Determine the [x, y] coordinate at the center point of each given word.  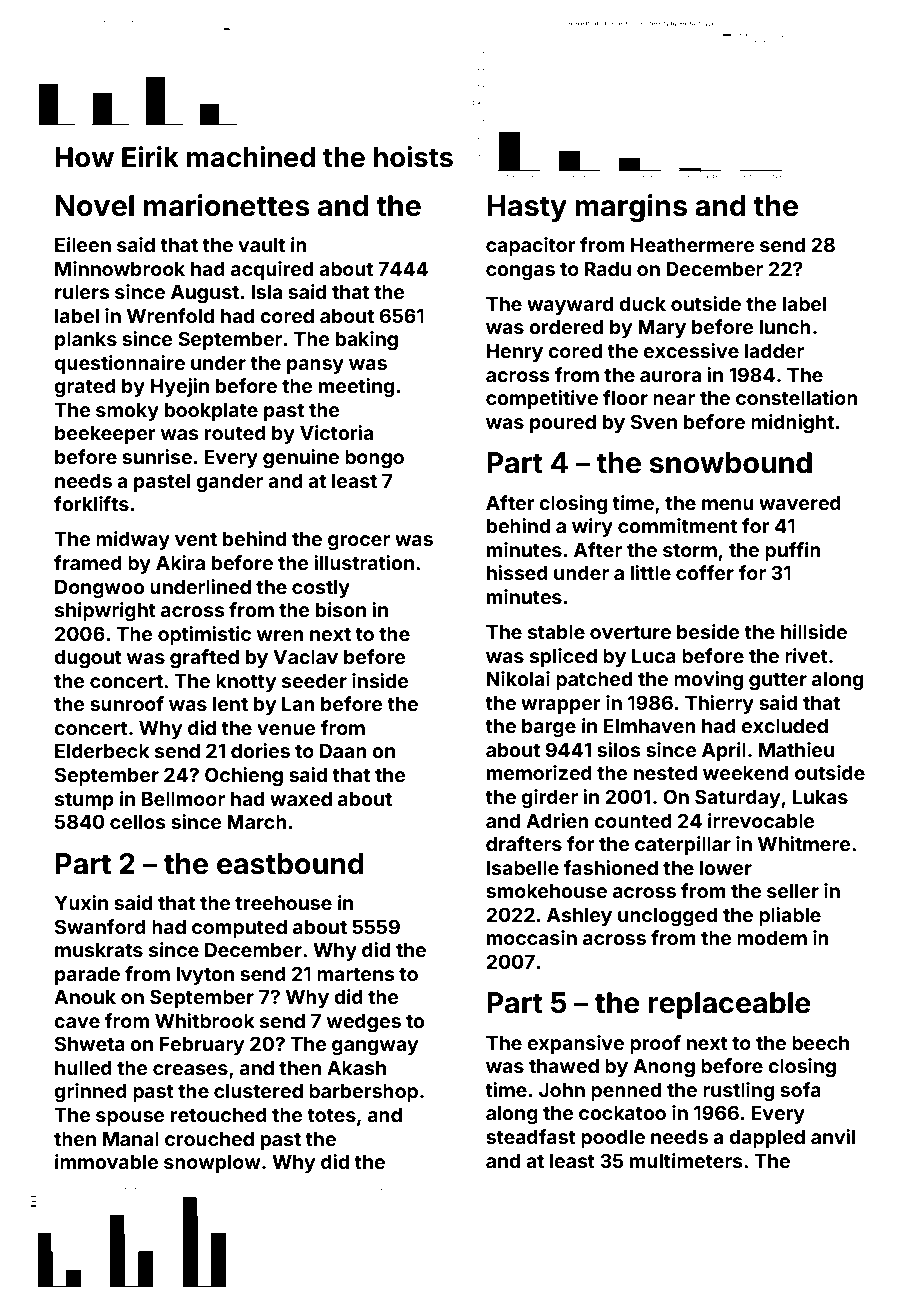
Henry [515, 353]
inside [380, 680]
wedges [364, 1023]
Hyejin [180, 387]
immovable [107, 1161]
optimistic [204, 635]
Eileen [83, 244]
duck [642, 304]
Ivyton [205, 976]
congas [520, 272]
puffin [793, 551]
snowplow [212, 1164]
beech [820, 1043]
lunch [785, 327]
